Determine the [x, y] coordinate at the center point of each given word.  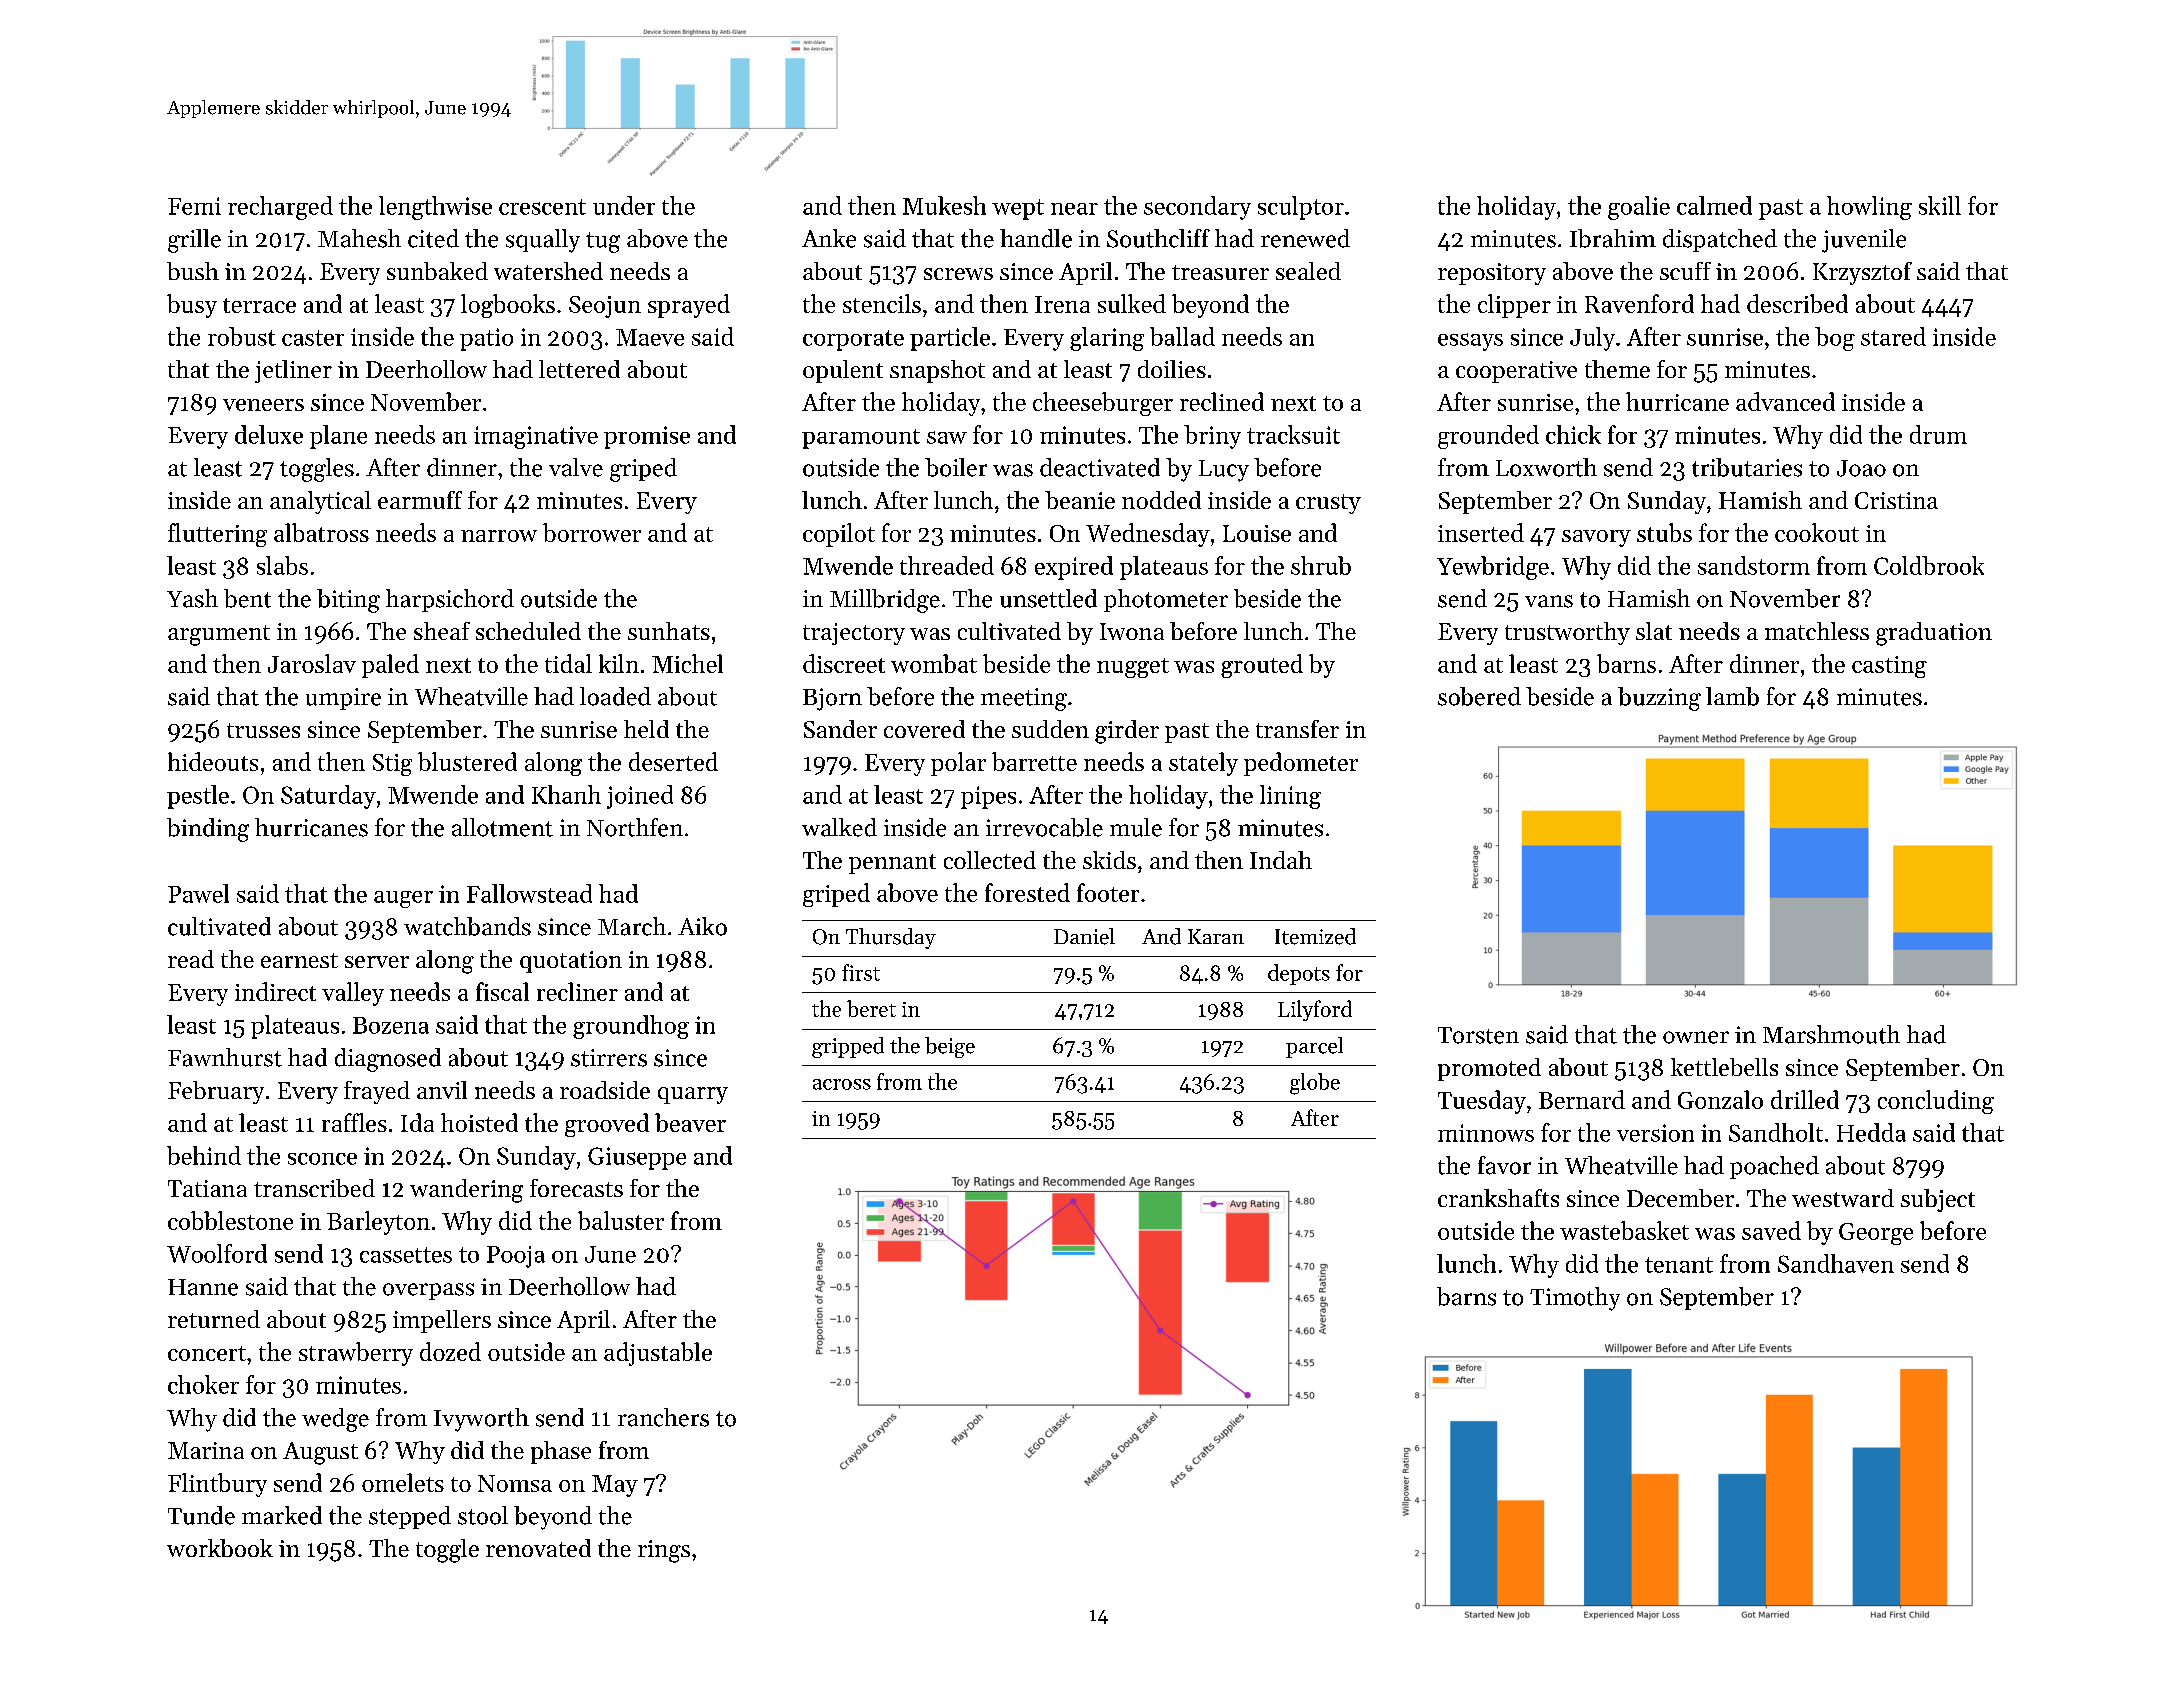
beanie [1080, 500]
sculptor [1301, 208]
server [377, 962]
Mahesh [359, 238]
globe [1315, 1084]
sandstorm [1754, 565]
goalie [1639, 208]
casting [1889, 667]
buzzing [1659, 699]
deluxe [269, 434]
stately [1203, 764]
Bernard [1582, 1099]
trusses [263, 730]
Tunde [201, 1515]
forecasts [576, 1188]
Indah [1281, 860]
